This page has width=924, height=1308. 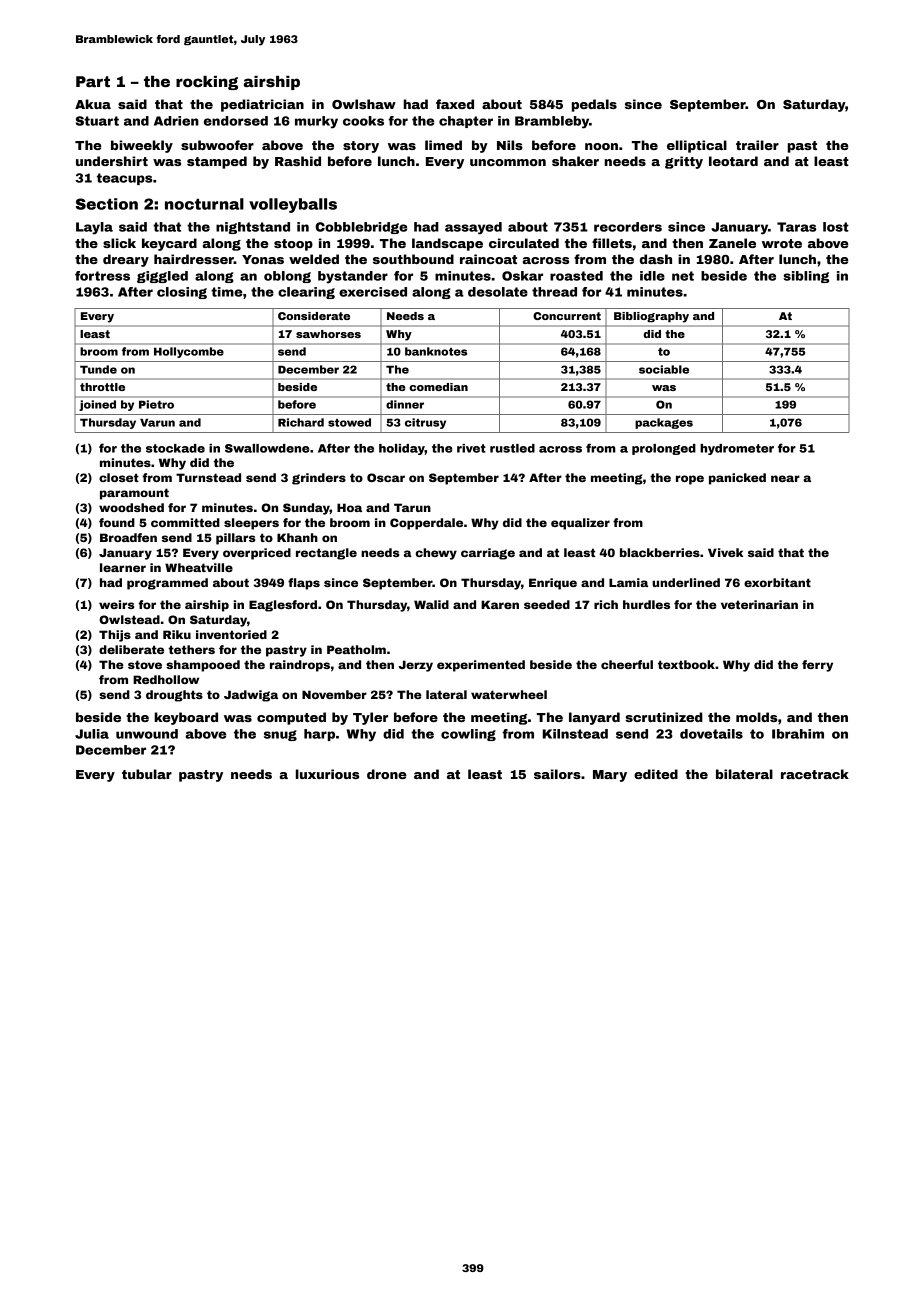 I want to click on Walid, so click(x=431, y=604).
